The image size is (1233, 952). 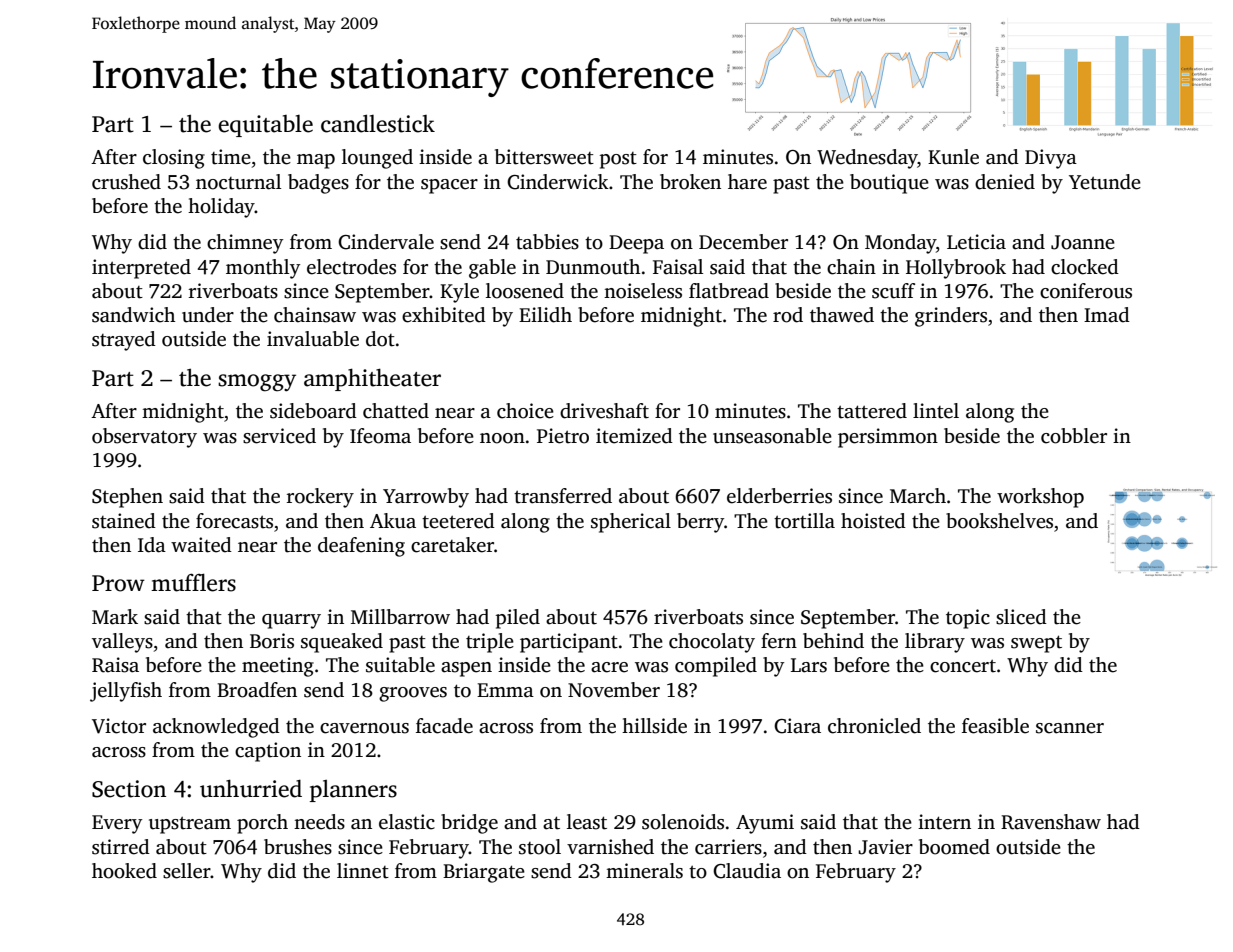 What do you see at coordinates (208, 315) in the screenshot?
I see `under` at bounding box center [208, 315].
